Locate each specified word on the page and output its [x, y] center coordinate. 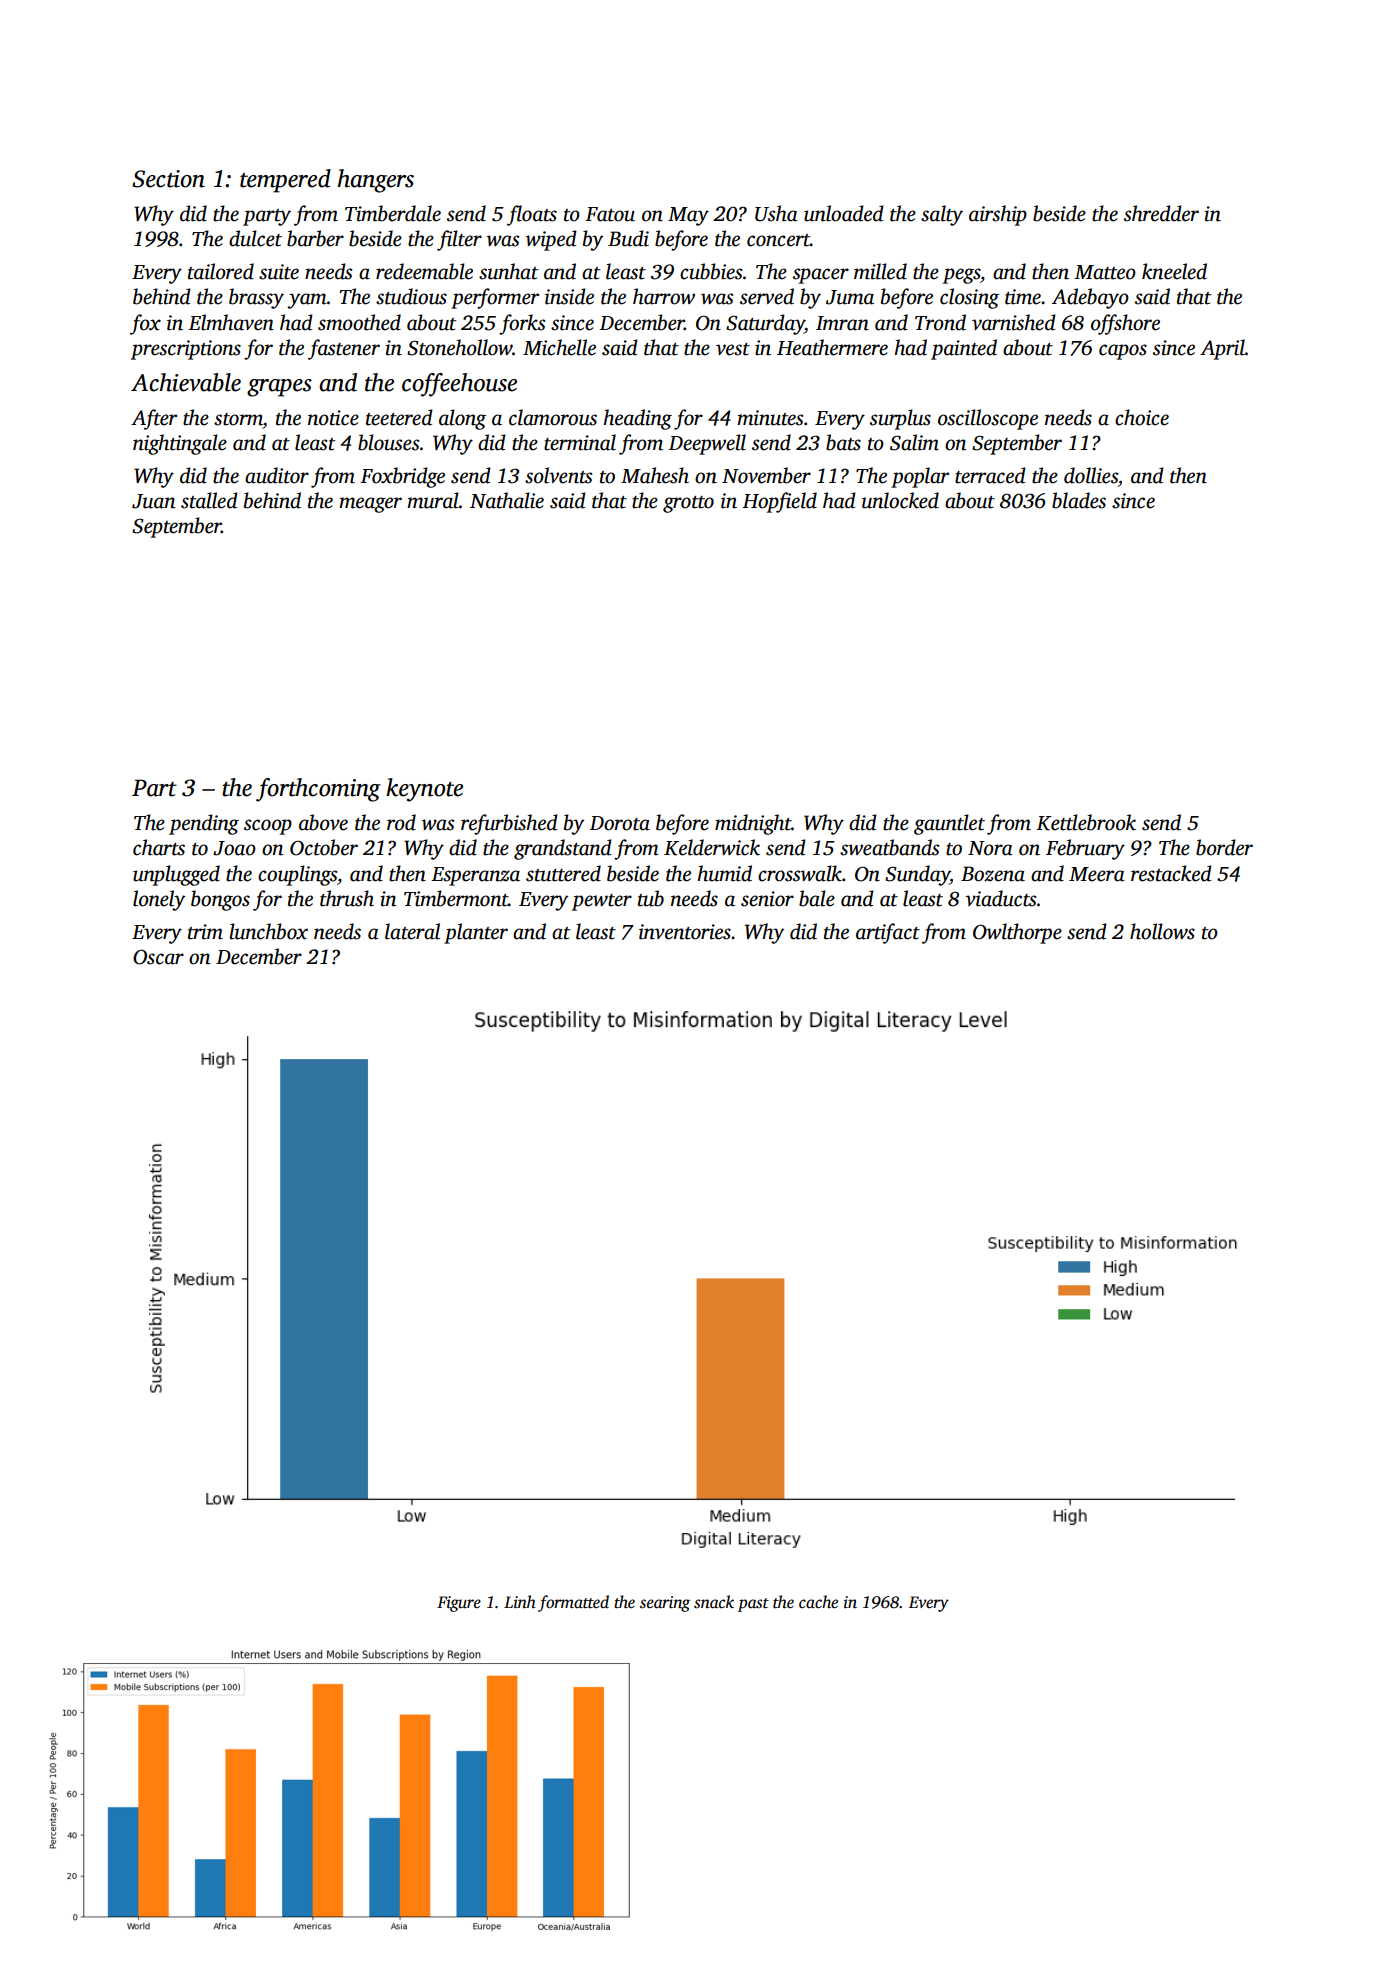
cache [818, 1602]
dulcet [255, 238]
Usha [776, 213]
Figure [459, 1604]
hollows [1162, 931]
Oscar [158, 957]
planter [476, 933]
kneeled [1174, 271]
